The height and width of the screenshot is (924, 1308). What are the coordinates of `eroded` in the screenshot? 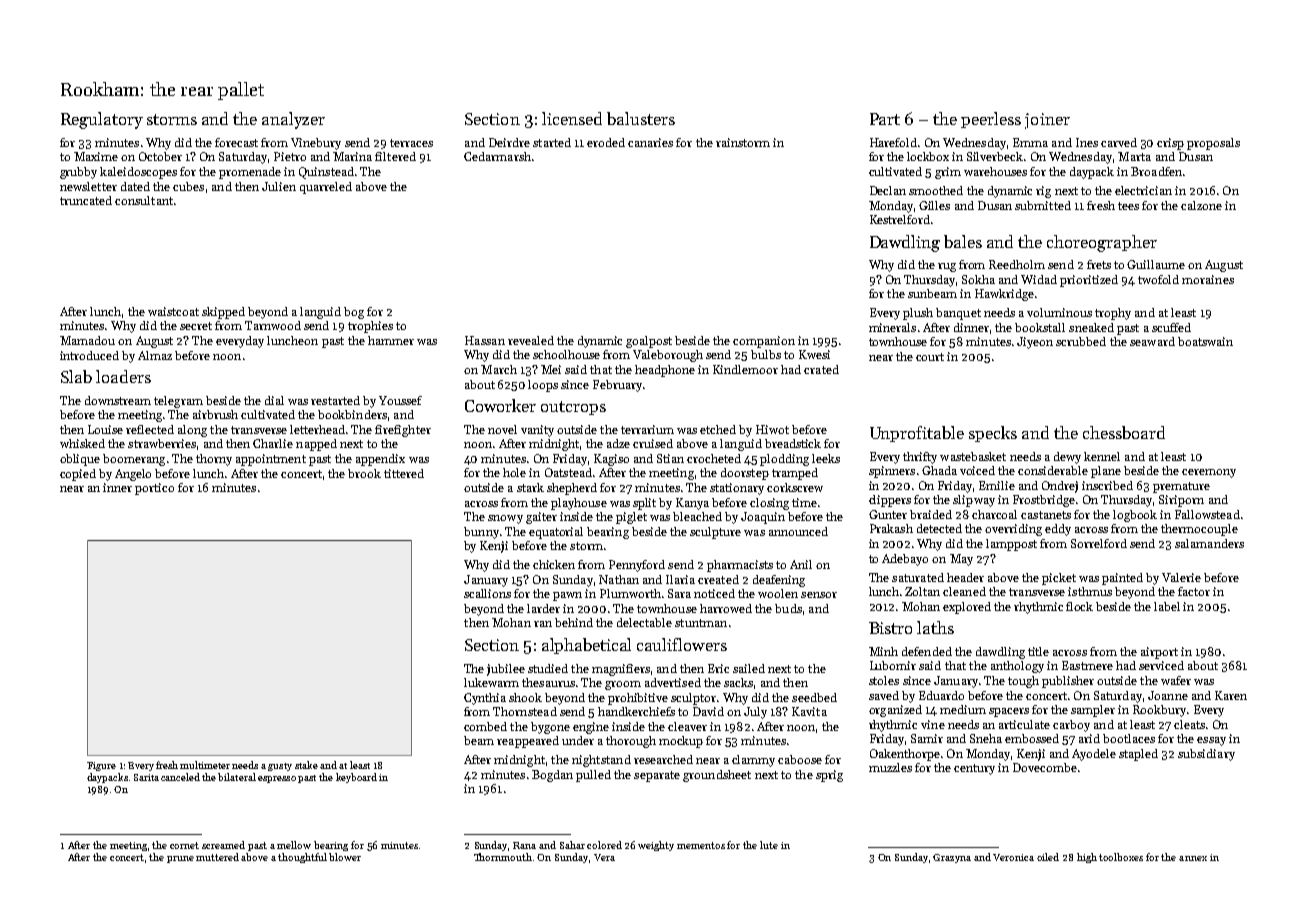 It's located at (606, 142).
